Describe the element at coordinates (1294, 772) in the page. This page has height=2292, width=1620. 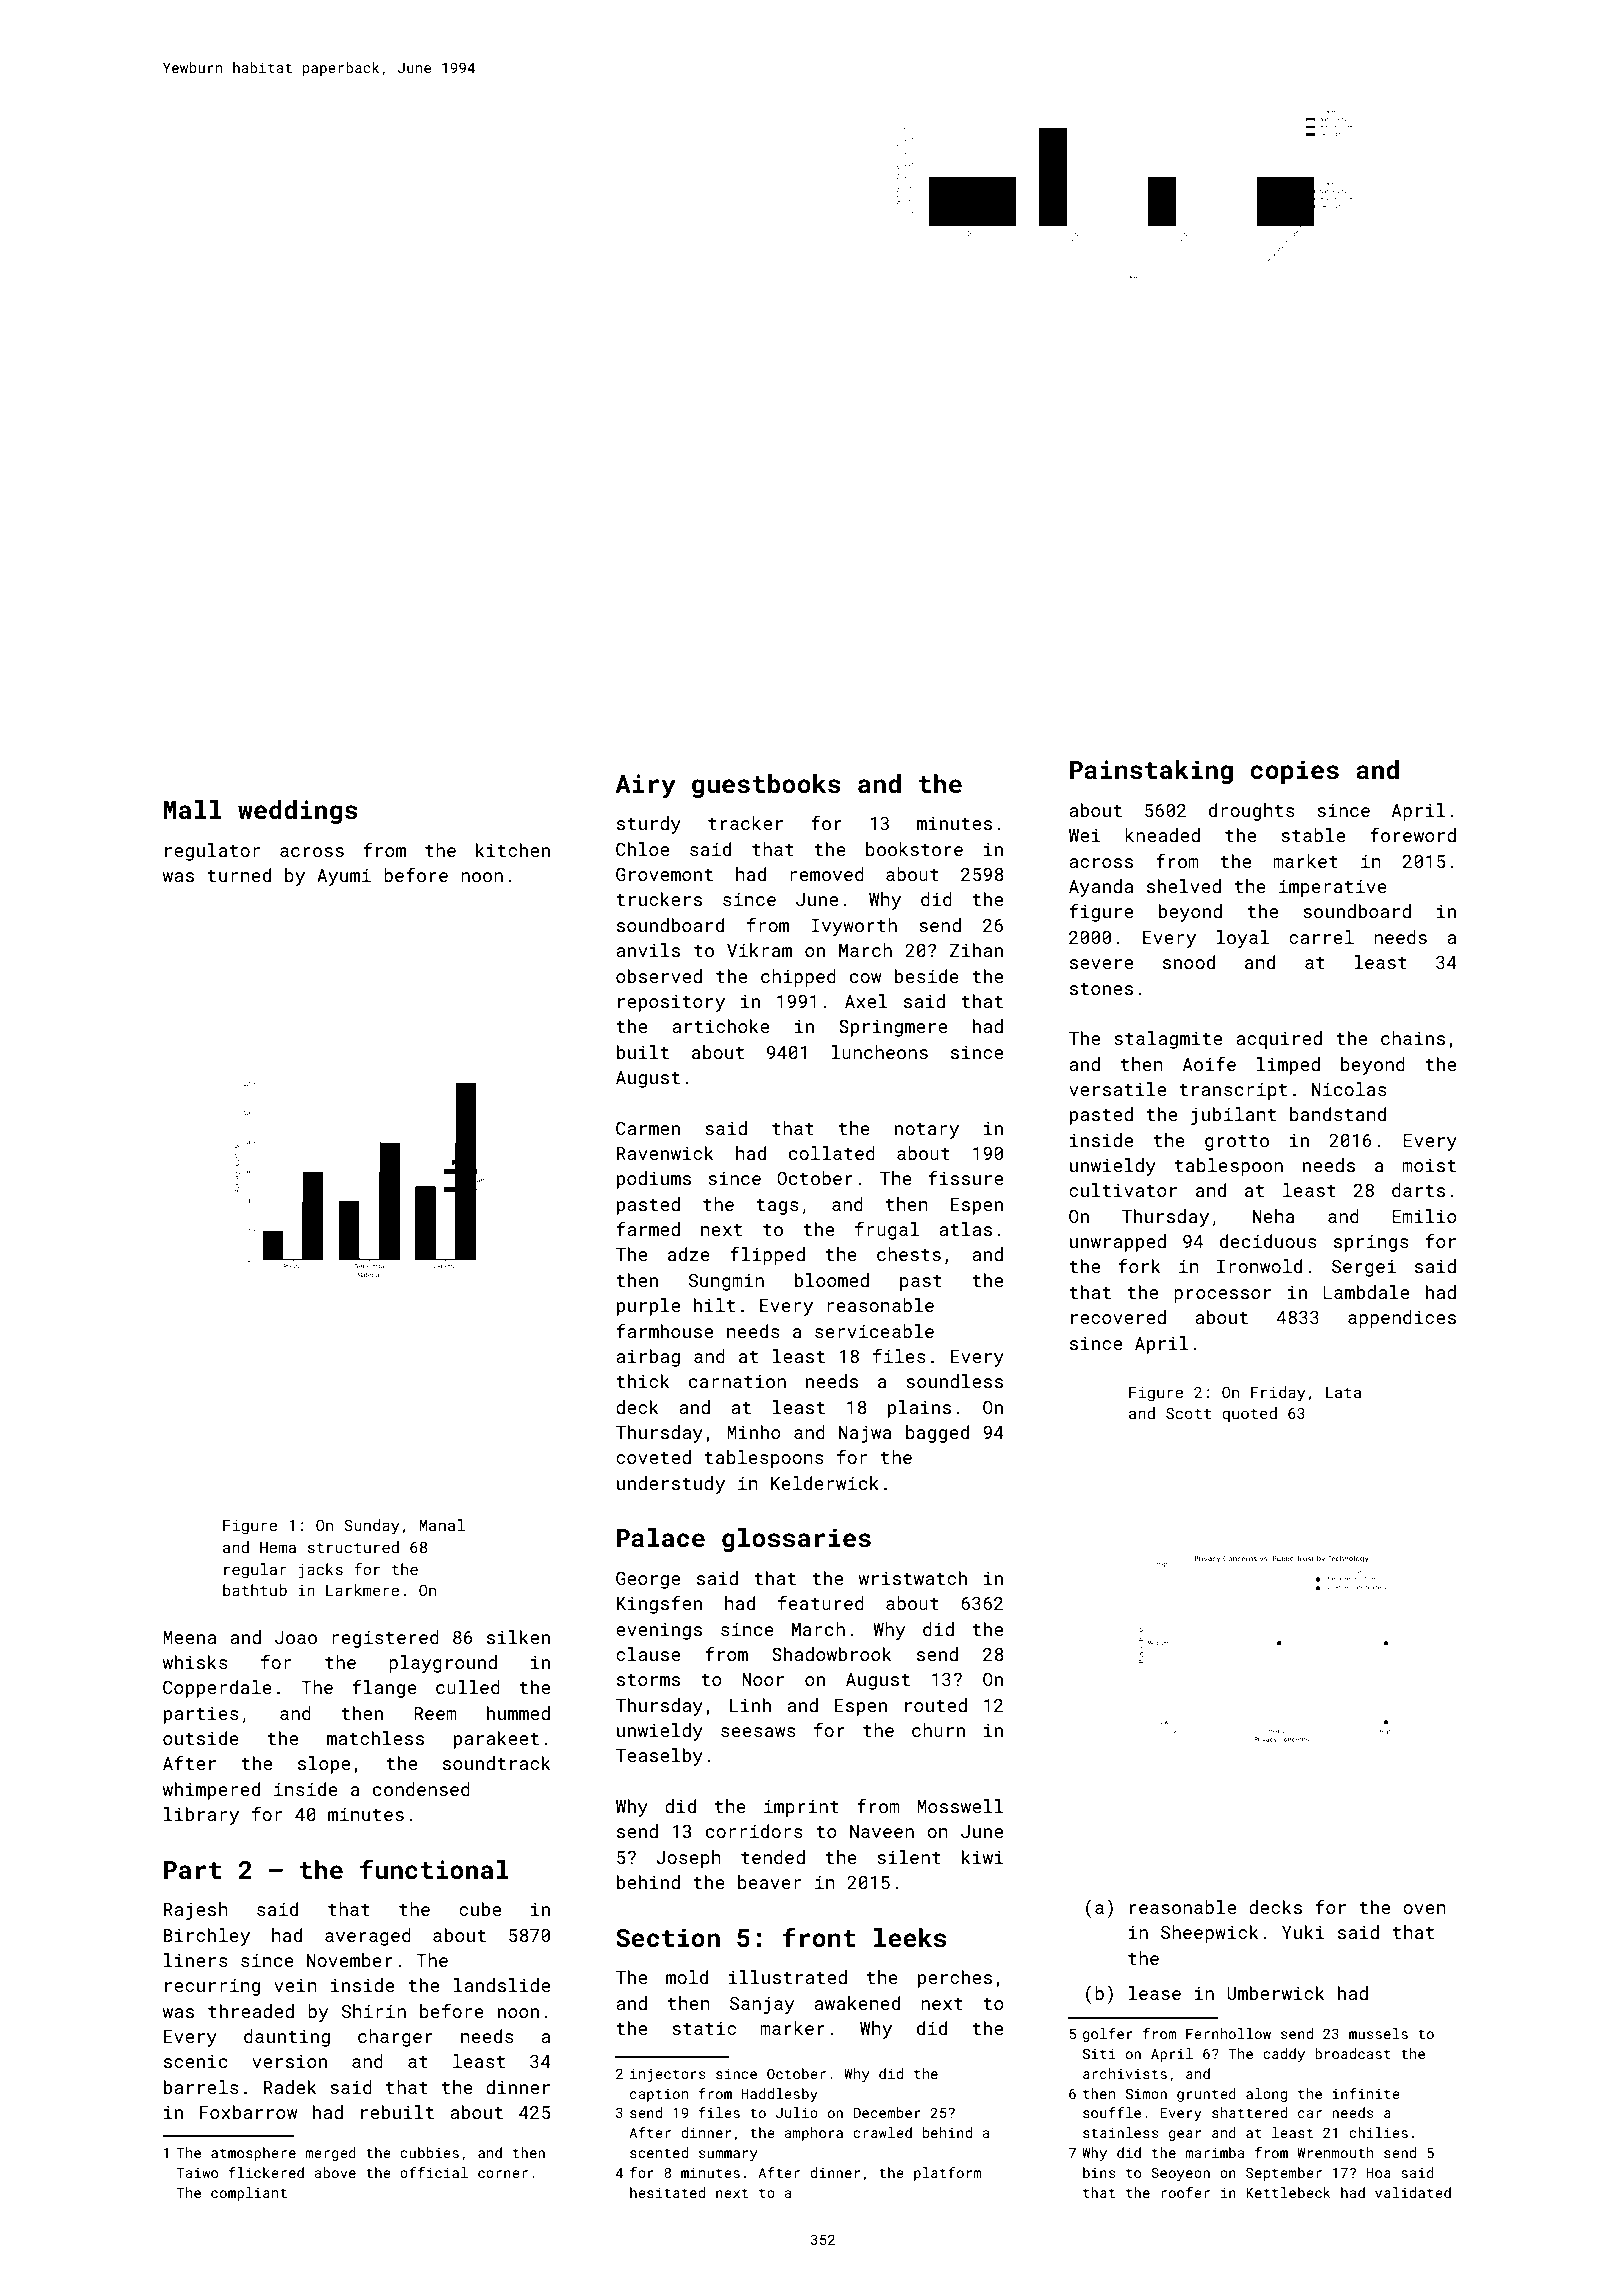
I see `copies` at that location.
